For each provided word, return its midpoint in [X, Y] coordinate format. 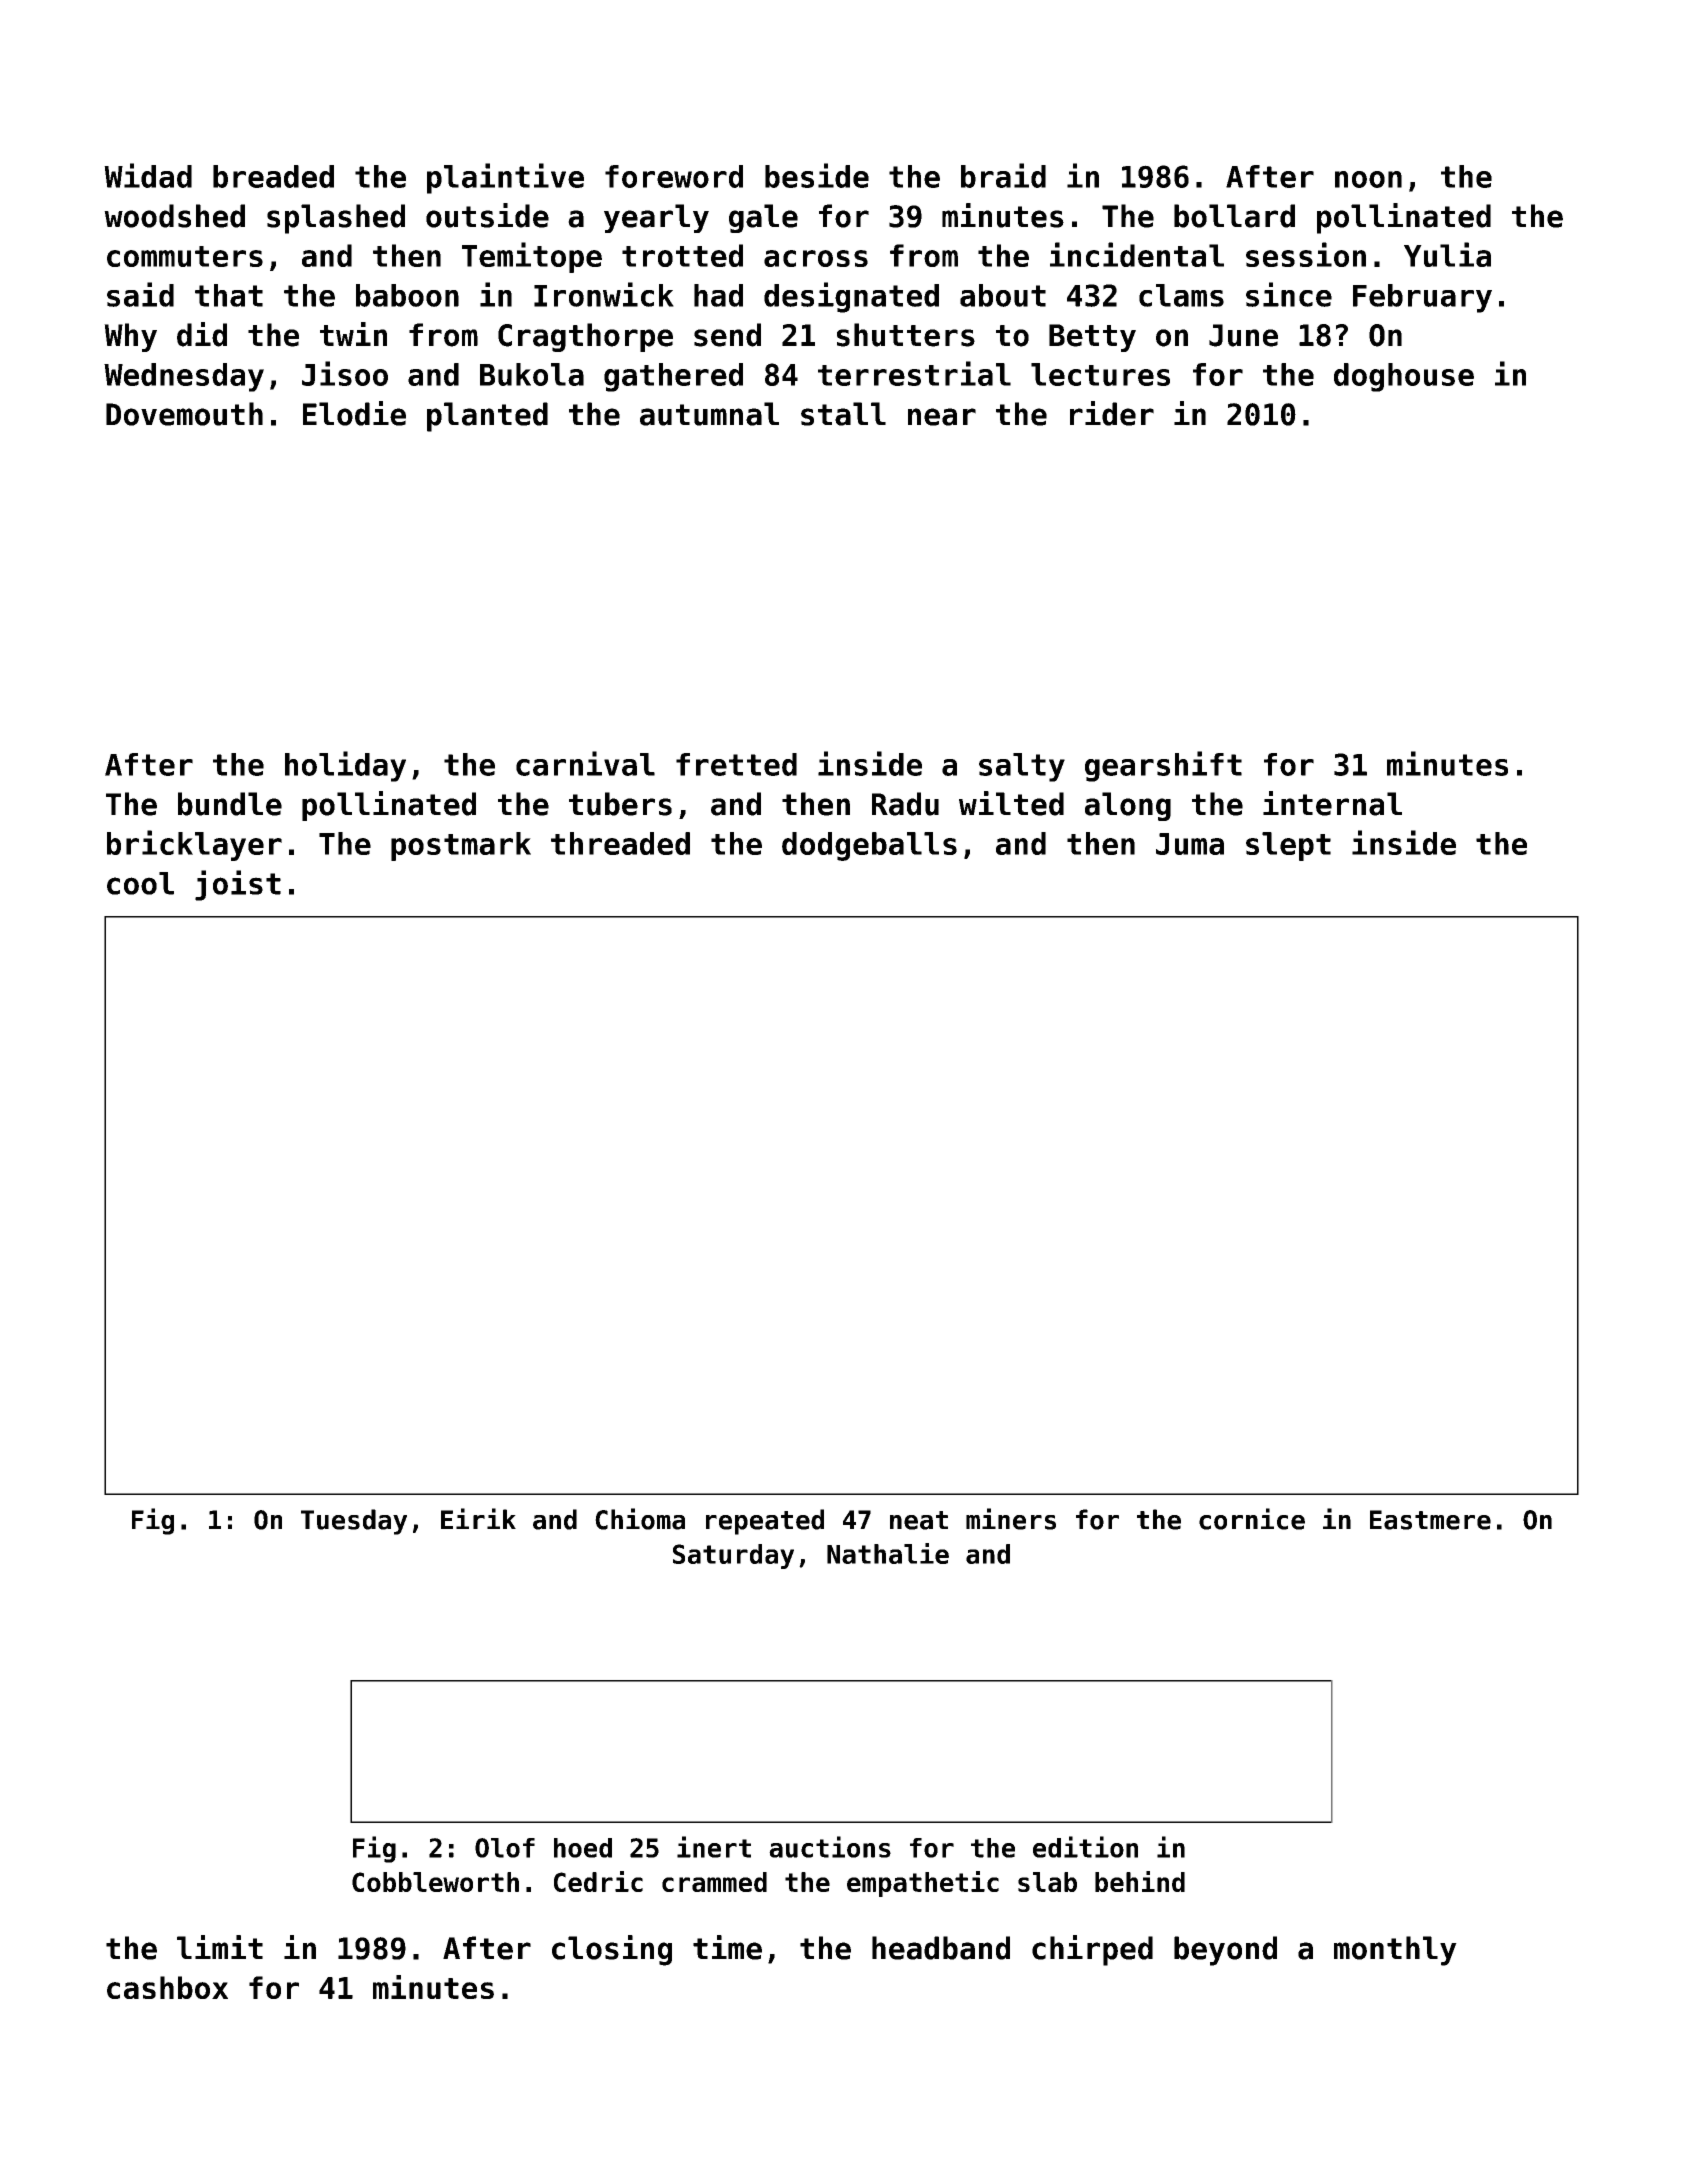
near [942, 417]
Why [130, 337]
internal [1332, 803]
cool [140, 883]
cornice [1252, 1519]
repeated [765, 1522]
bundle [230, 804]
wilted [1011, 803]
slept [1288, 846]
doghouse [1404, 377]
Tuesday [354, 1522]
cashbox [167, 1987]
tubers [620, 804]
